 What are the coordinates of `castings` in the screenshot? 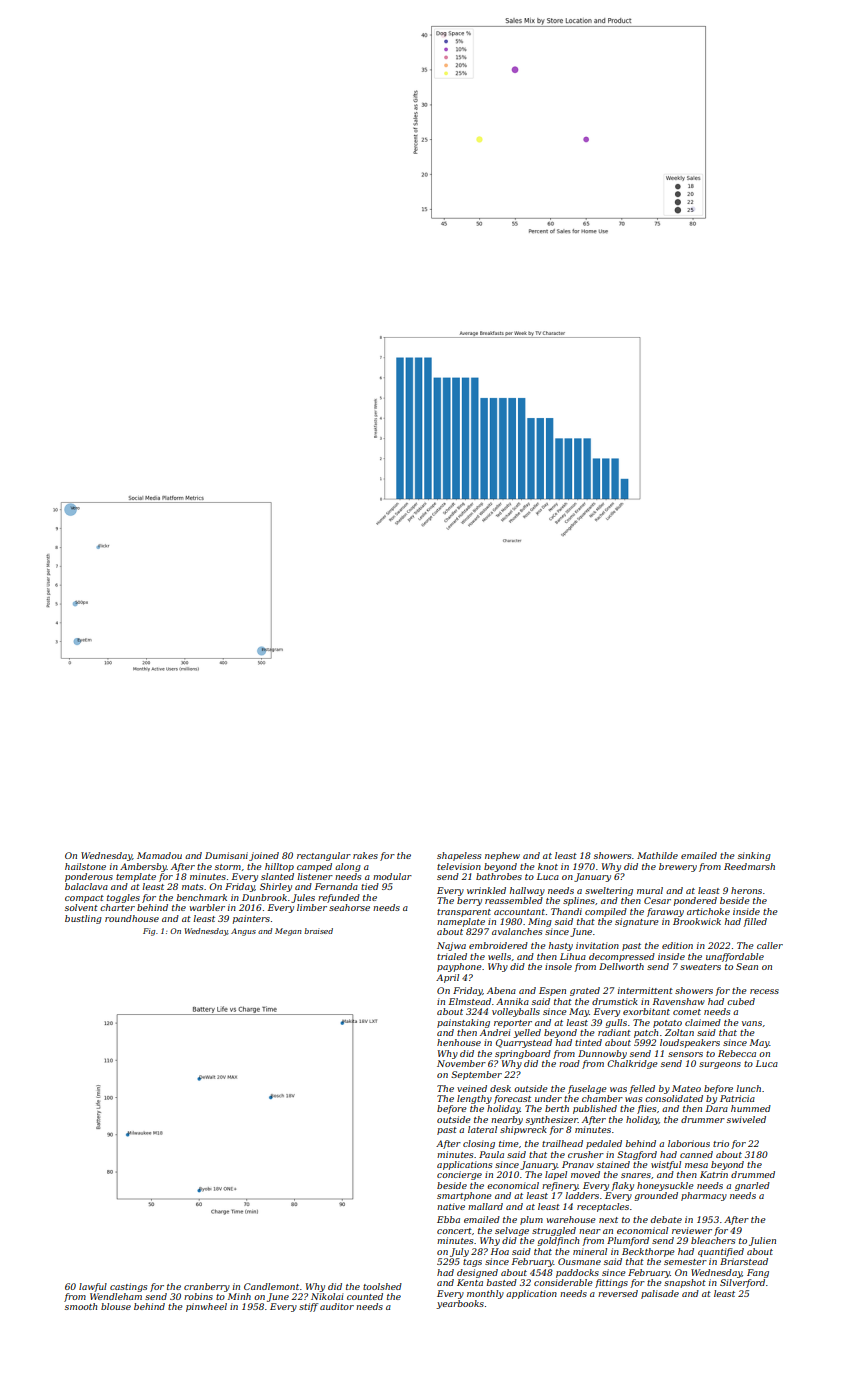 It's located at (128, 1287).
